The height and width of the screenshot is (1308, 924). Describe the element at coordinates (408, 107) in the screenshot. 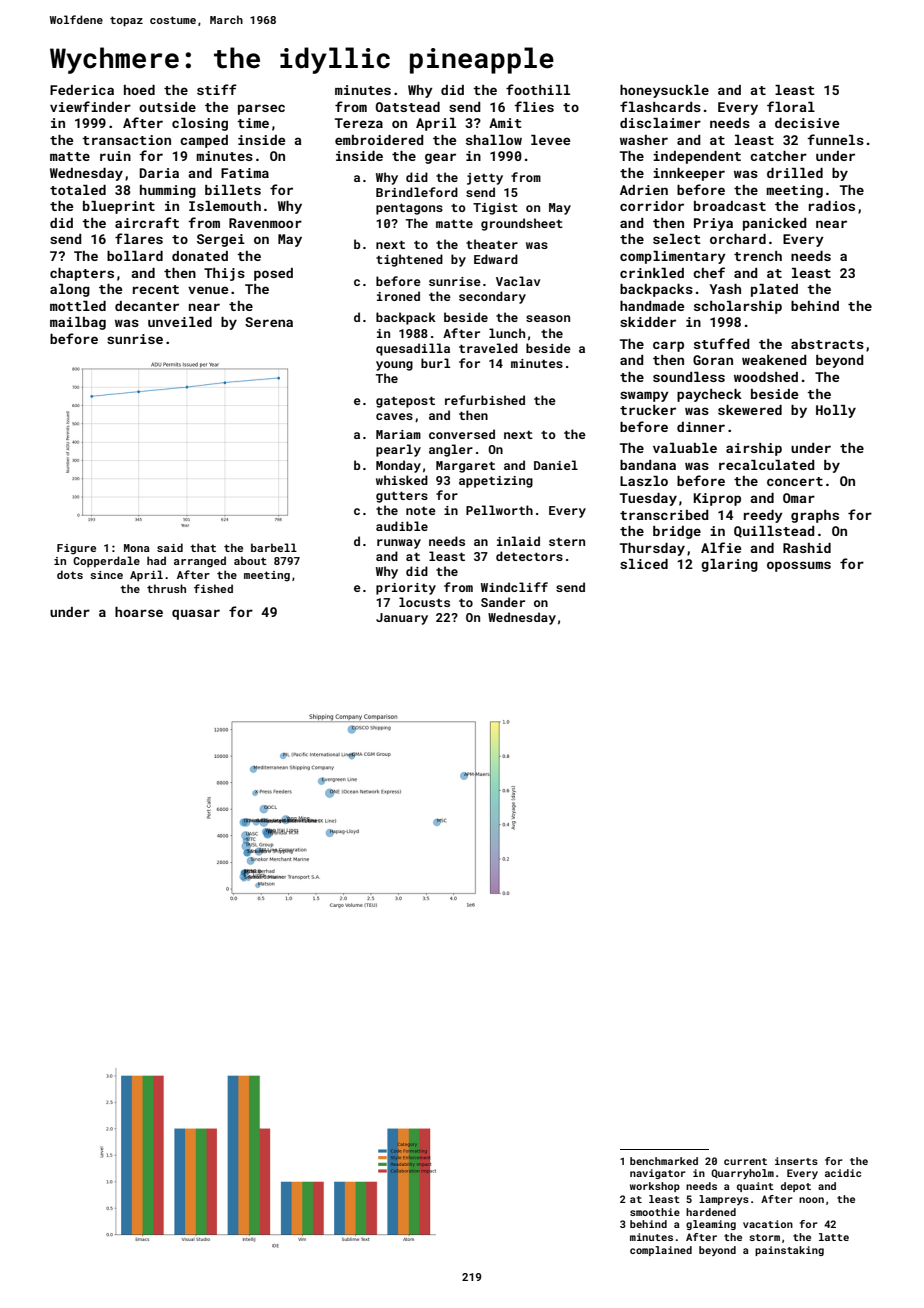

I see `Oatstead` at that location.
